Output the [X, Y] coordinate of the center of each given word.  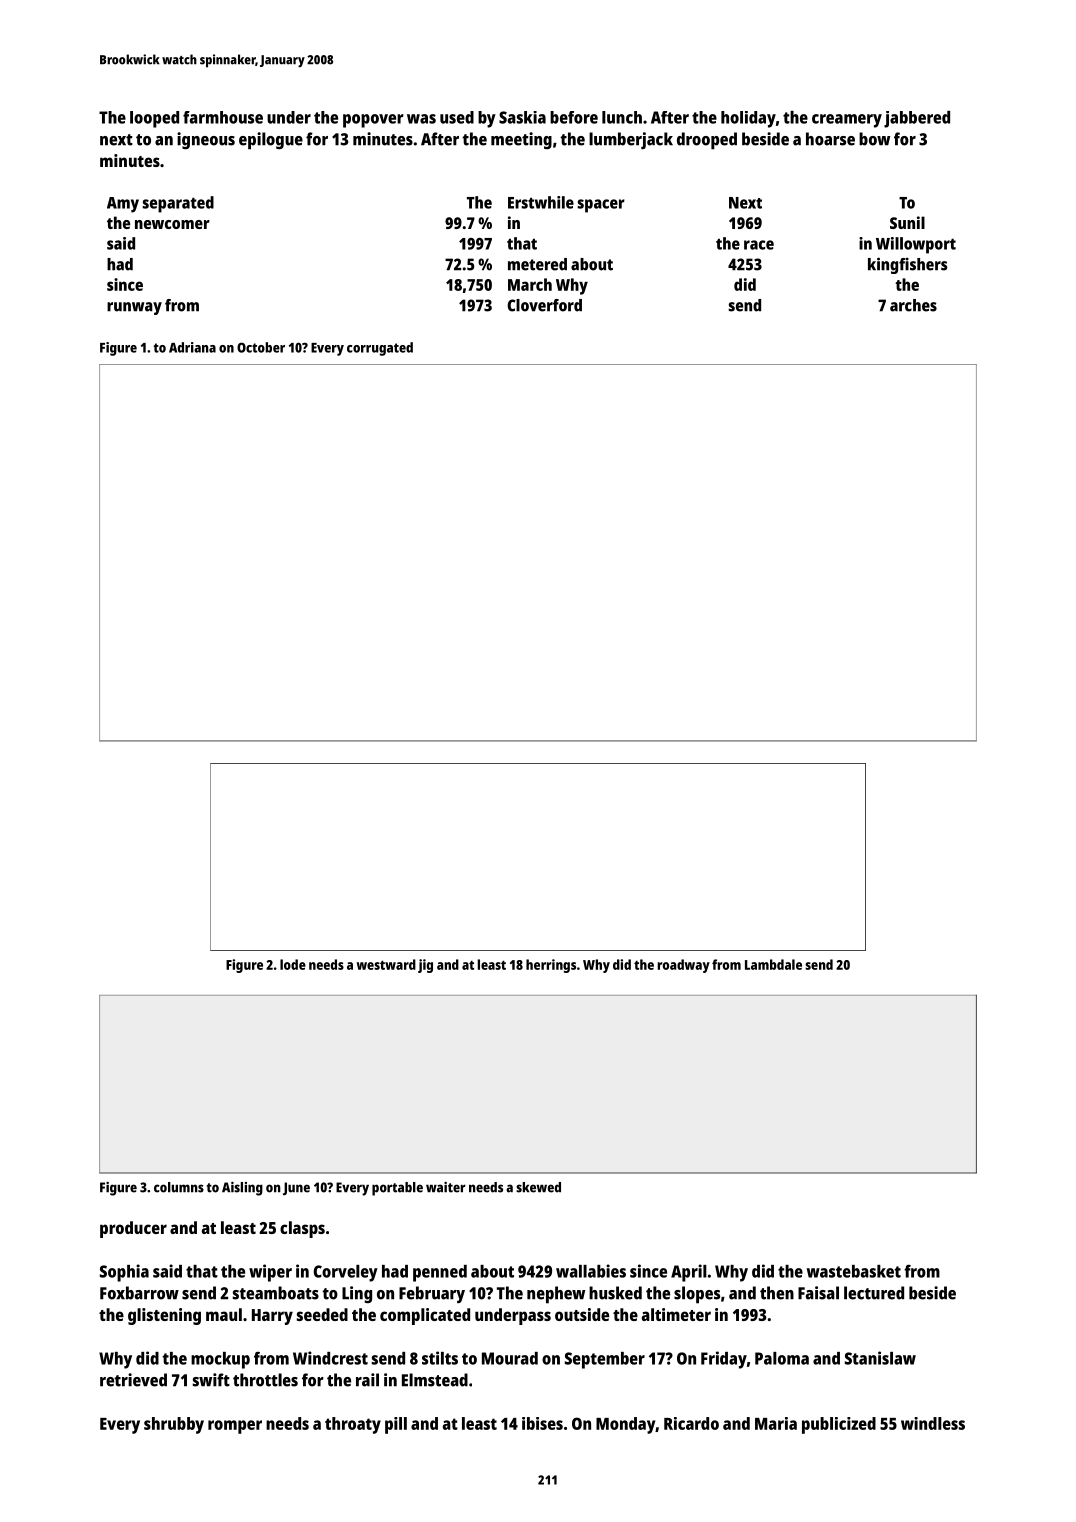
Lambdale [773, 964]
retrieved [133, 1380]
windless [933, 1423]
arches [913, 305]
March [530, 284]
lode [293, 964]
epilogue [271, 141]
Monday [626, 1425]
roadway [683, 966]
